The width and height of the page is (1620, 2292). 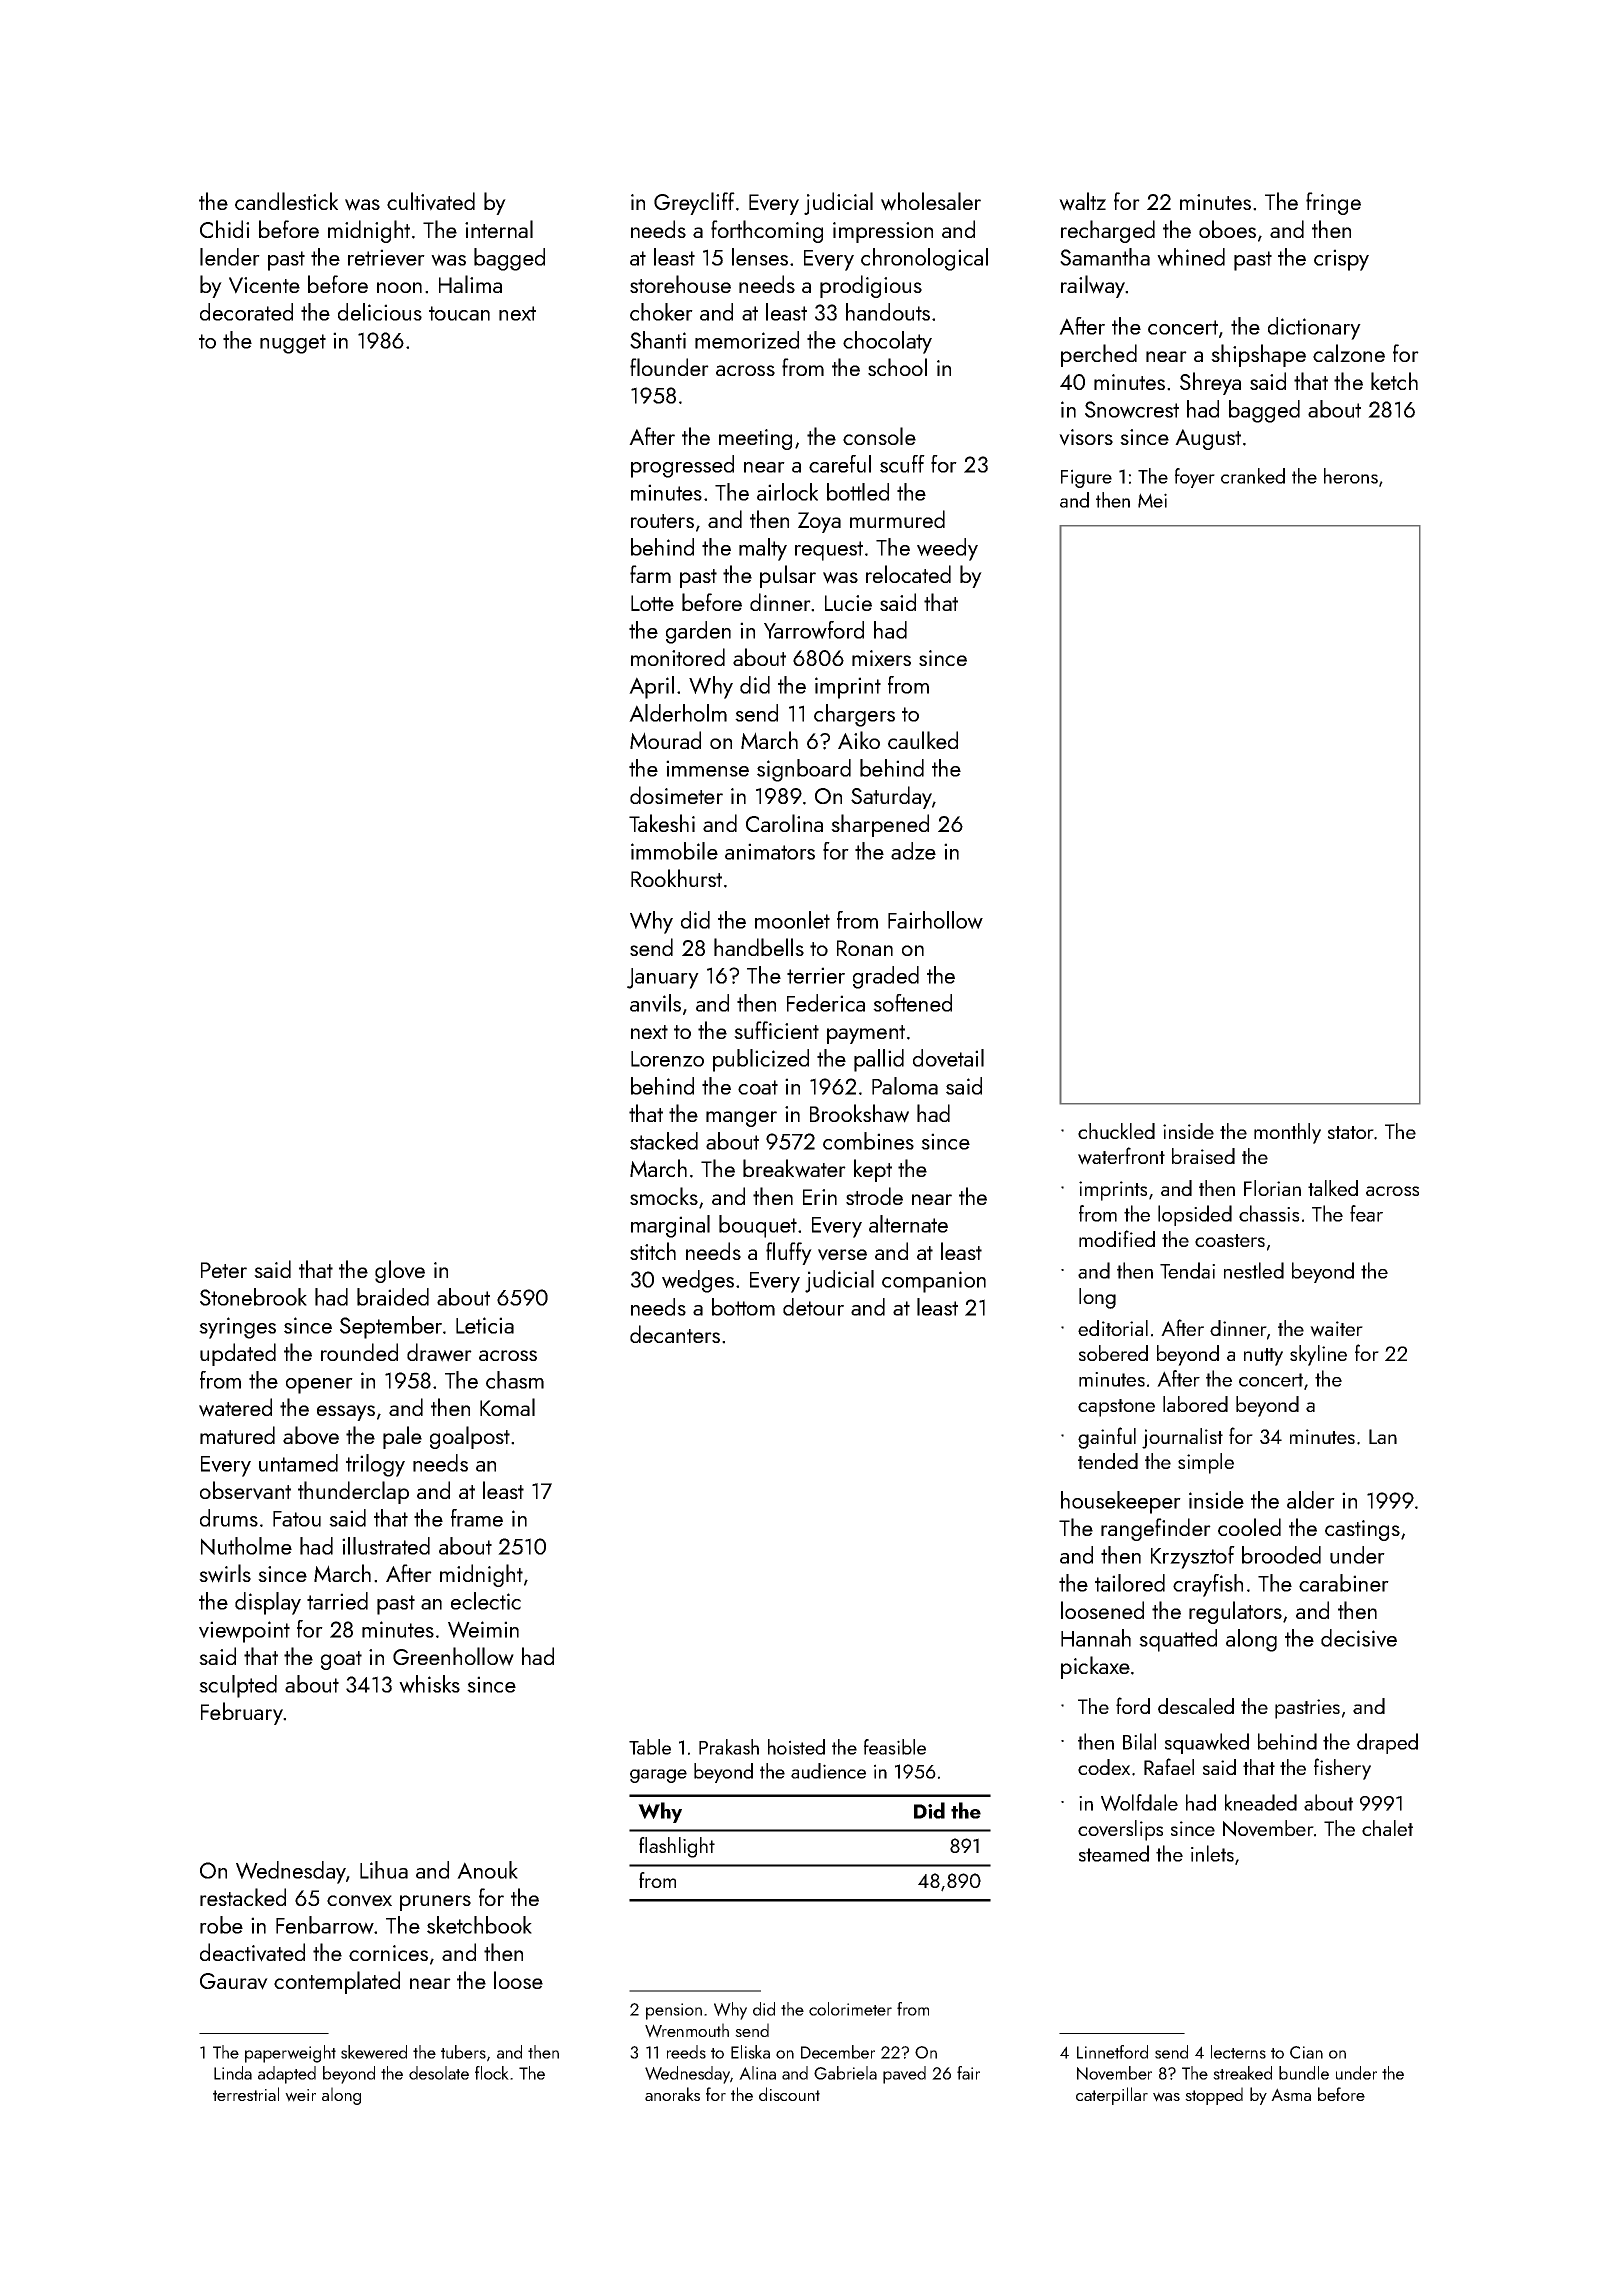 What do you see at coordinates (1351, 1132) in the page?
I see `stator` at bounding box center [1351, 1132].
